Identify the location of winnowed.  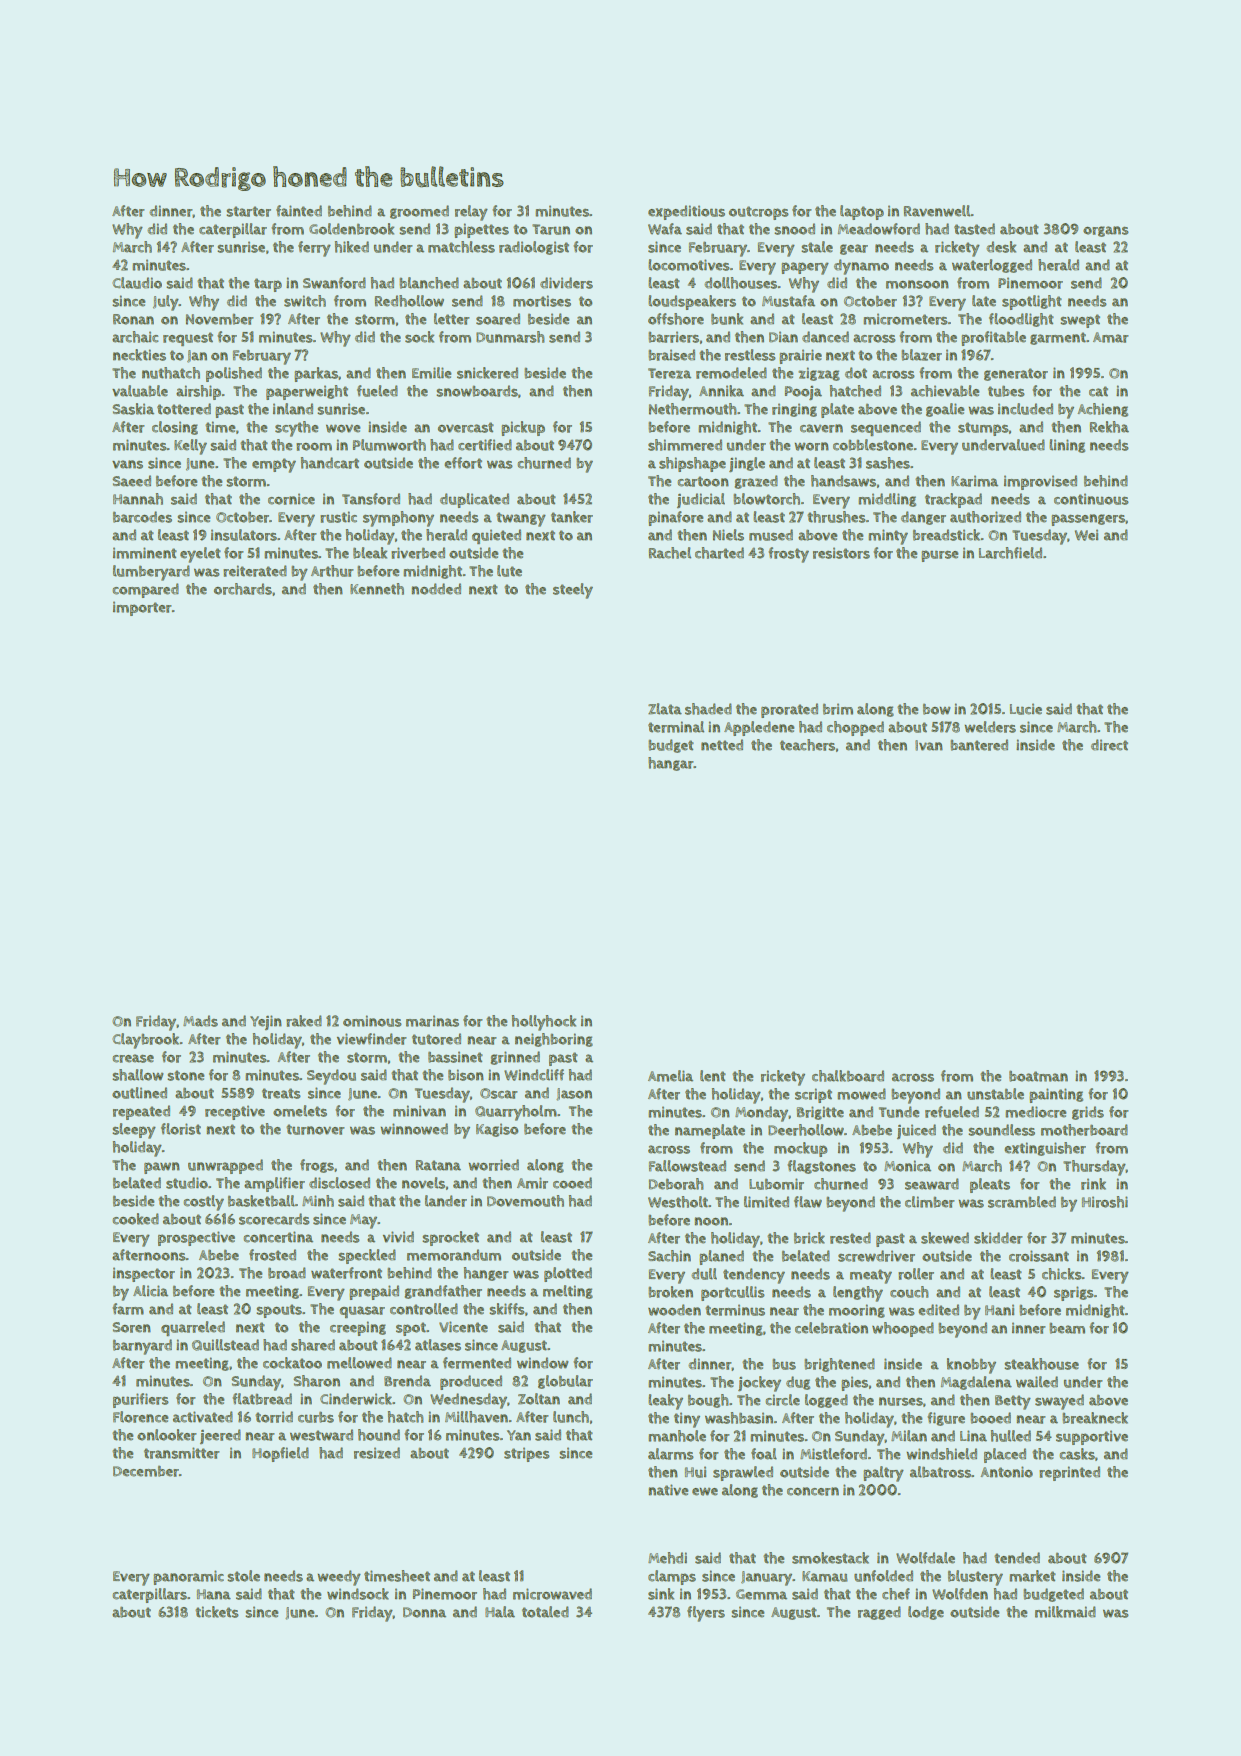
(414, 1129).
